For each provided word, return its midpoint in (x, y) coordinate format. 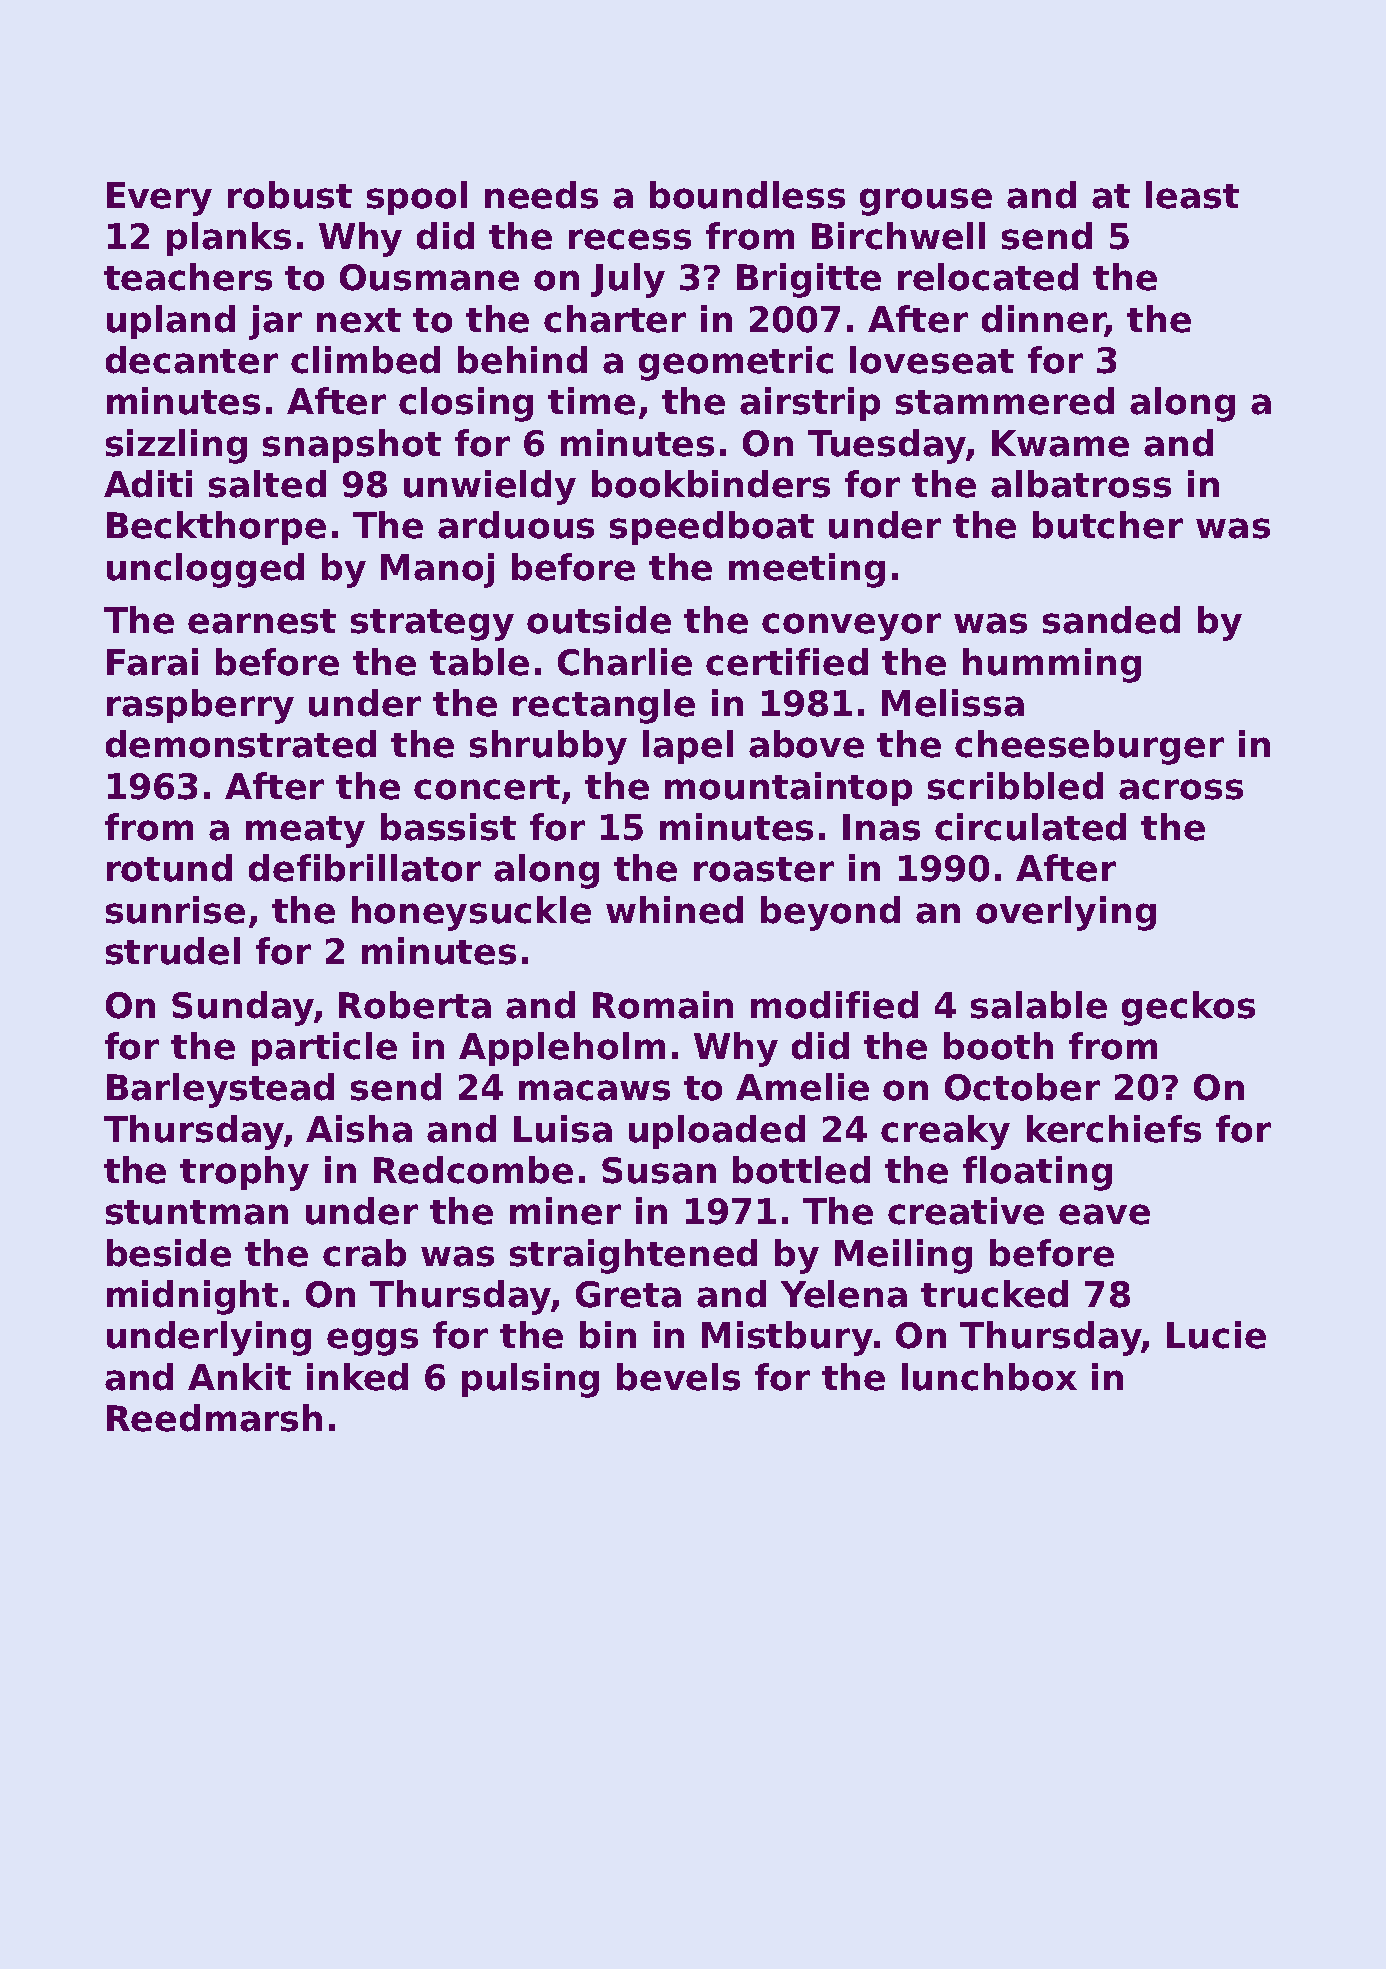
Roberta (415, 1005)
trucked (994, 1294)
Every (159, 199)
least (1192, 195)
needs (541, 195)
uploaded (717, 1132)
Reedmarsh (214, 1418)
